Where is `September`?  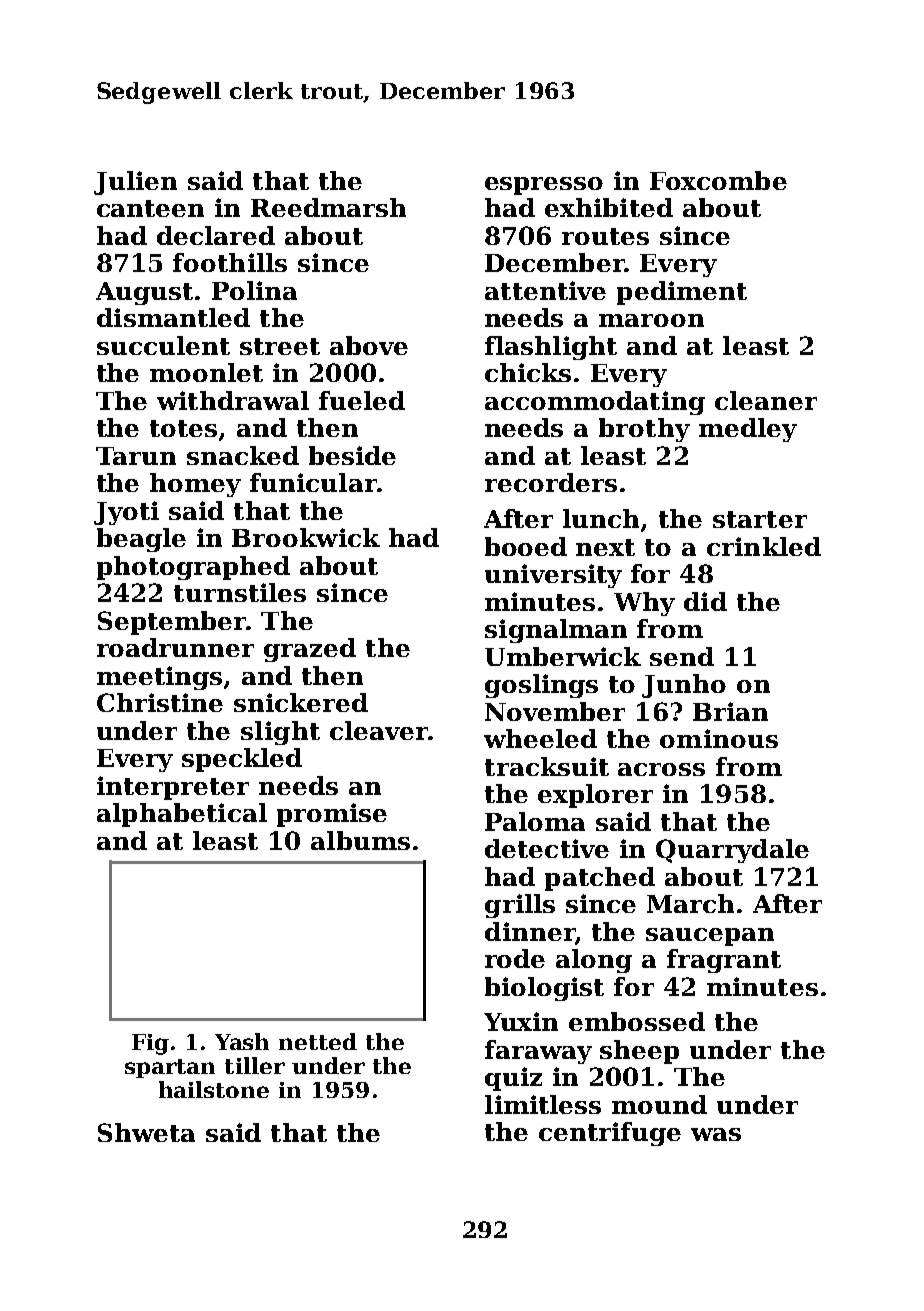 September is located at coordinates (172, 623).
